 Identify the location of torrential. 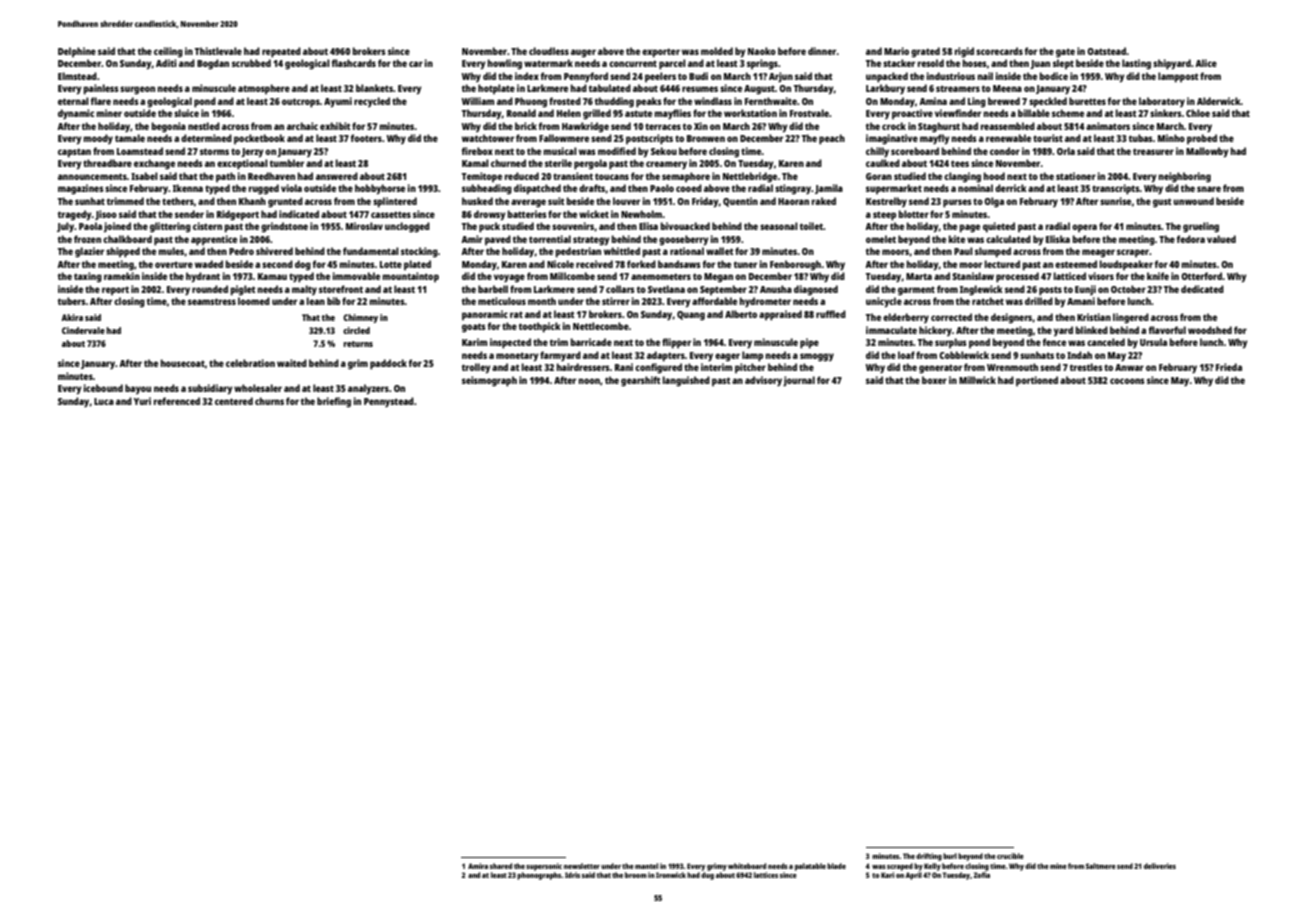
(550, 239).
